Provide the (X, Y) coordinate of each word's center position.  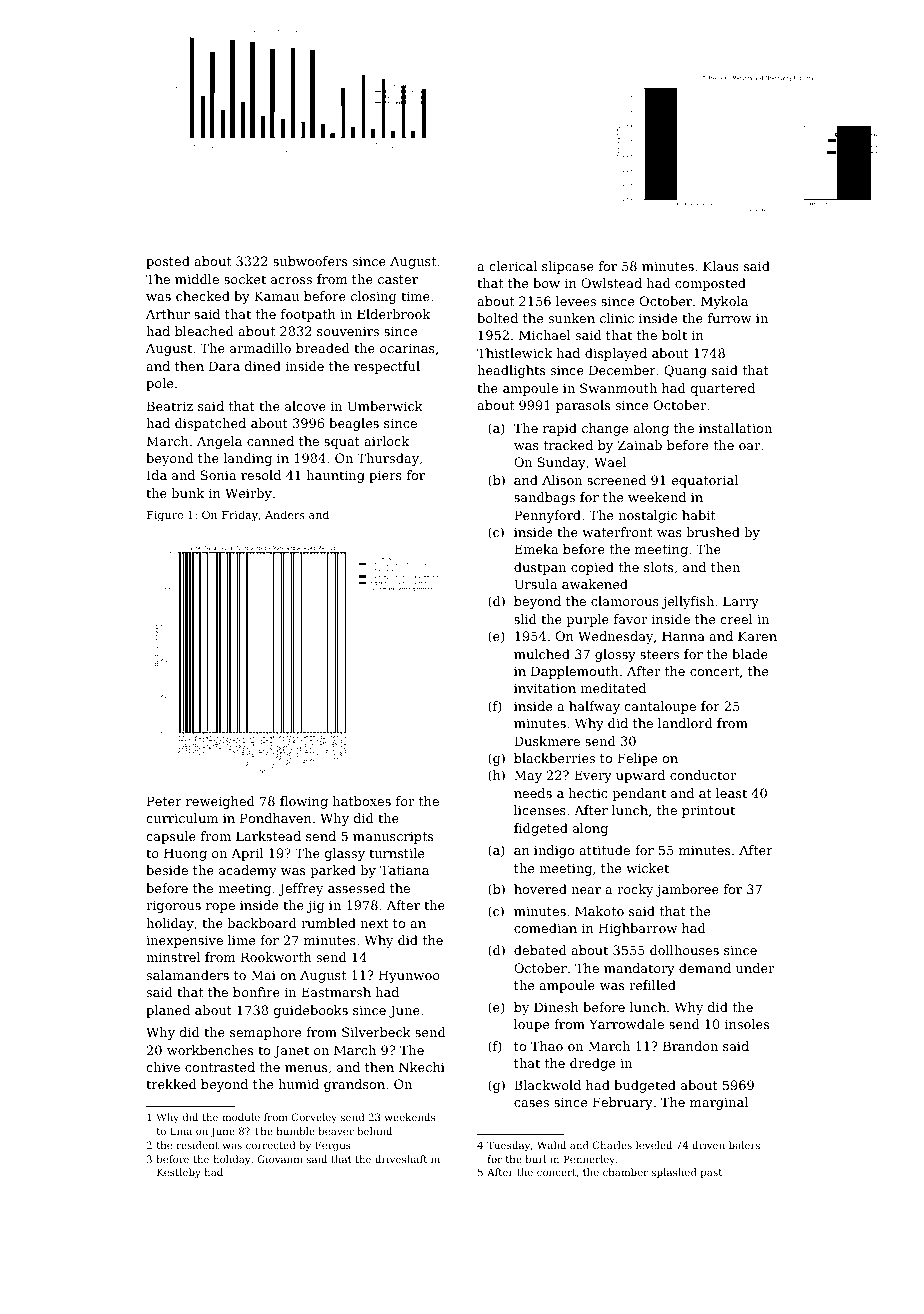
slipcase (568, 267)
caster (398, 279)
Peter (164, 801)
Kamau (276, 296)
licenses (540, 810)
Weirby (248, 494)
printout (708, 811)
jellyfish (688, 602)
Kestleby (178, 1173)
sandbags (544, 498)
